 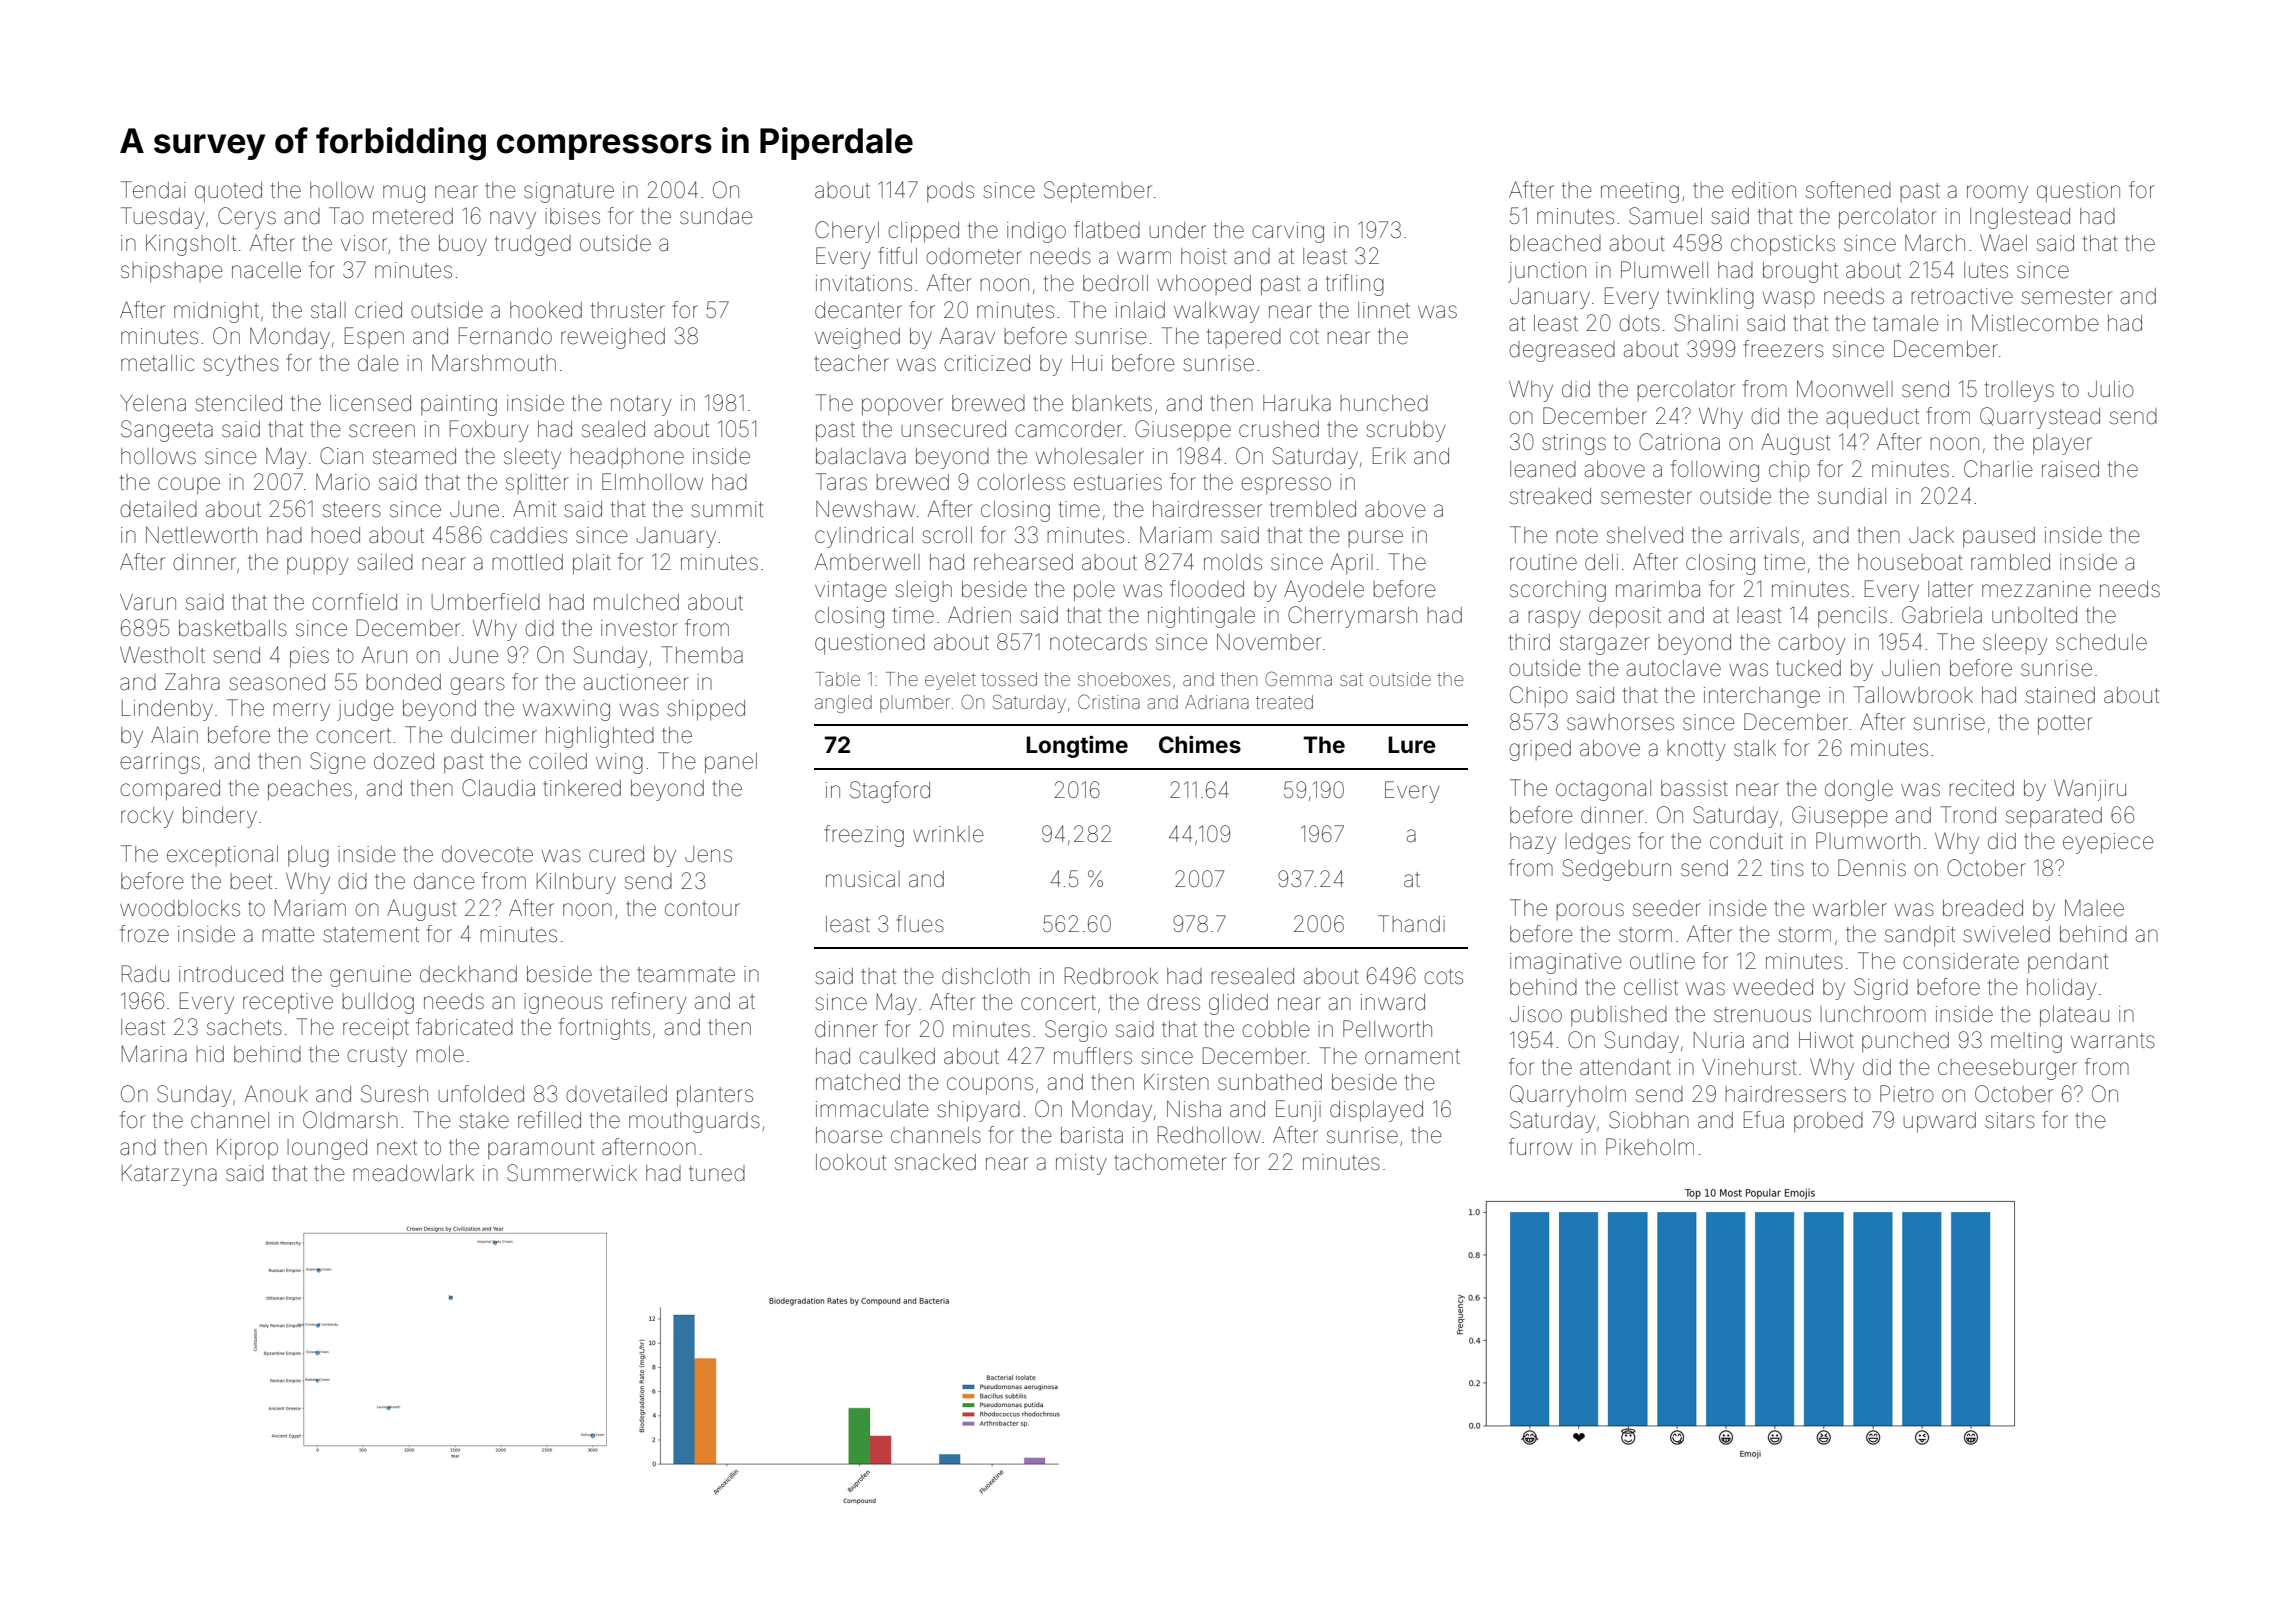 What do you see at coordinates (1920, 936) in the screenshot?
I see `sandpit` at bounding box center [1920, 936].
